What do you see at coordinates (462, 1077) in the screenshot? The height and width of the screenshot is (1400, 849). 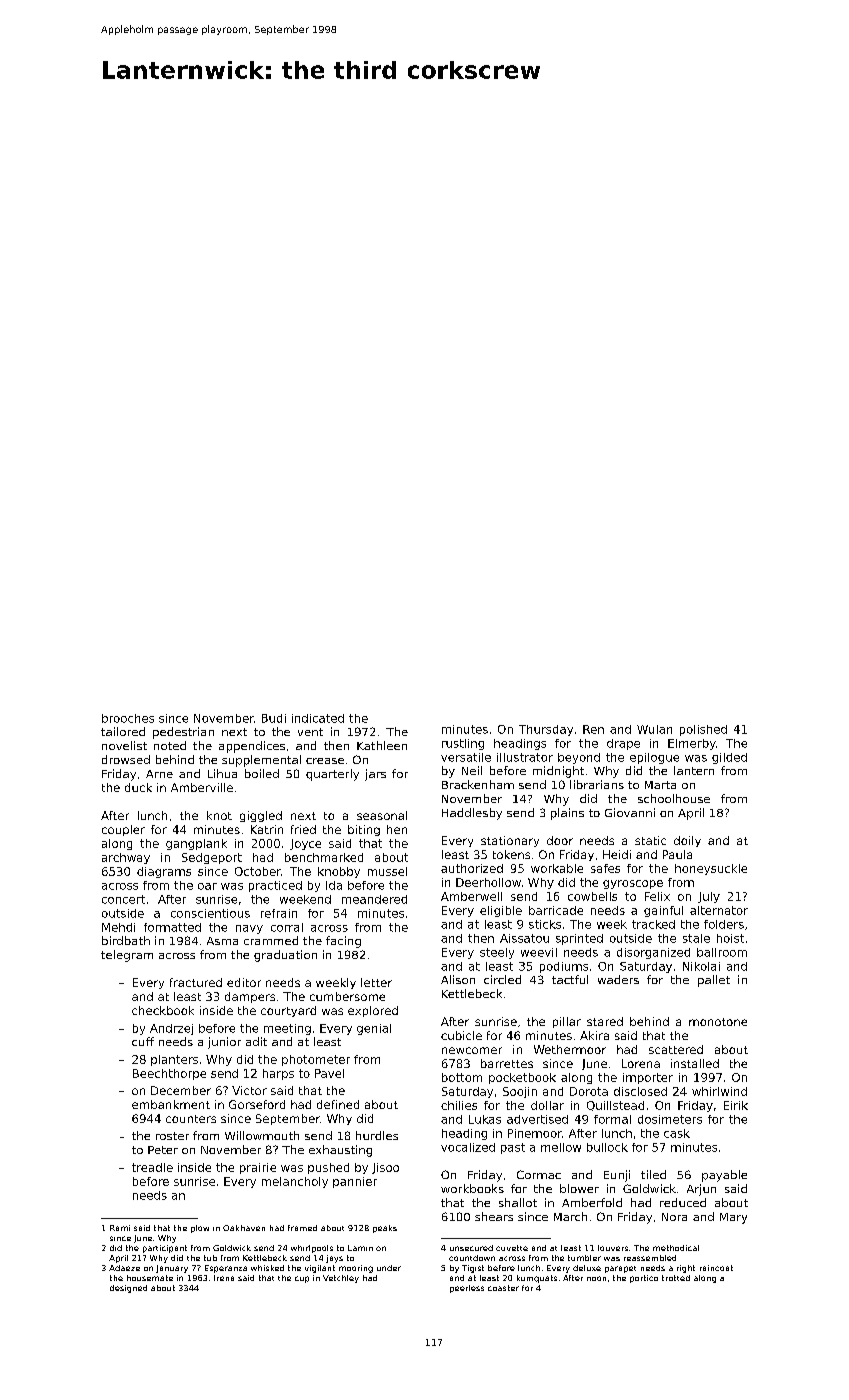 I see `bottom` at bounding box center [462, 1077].
